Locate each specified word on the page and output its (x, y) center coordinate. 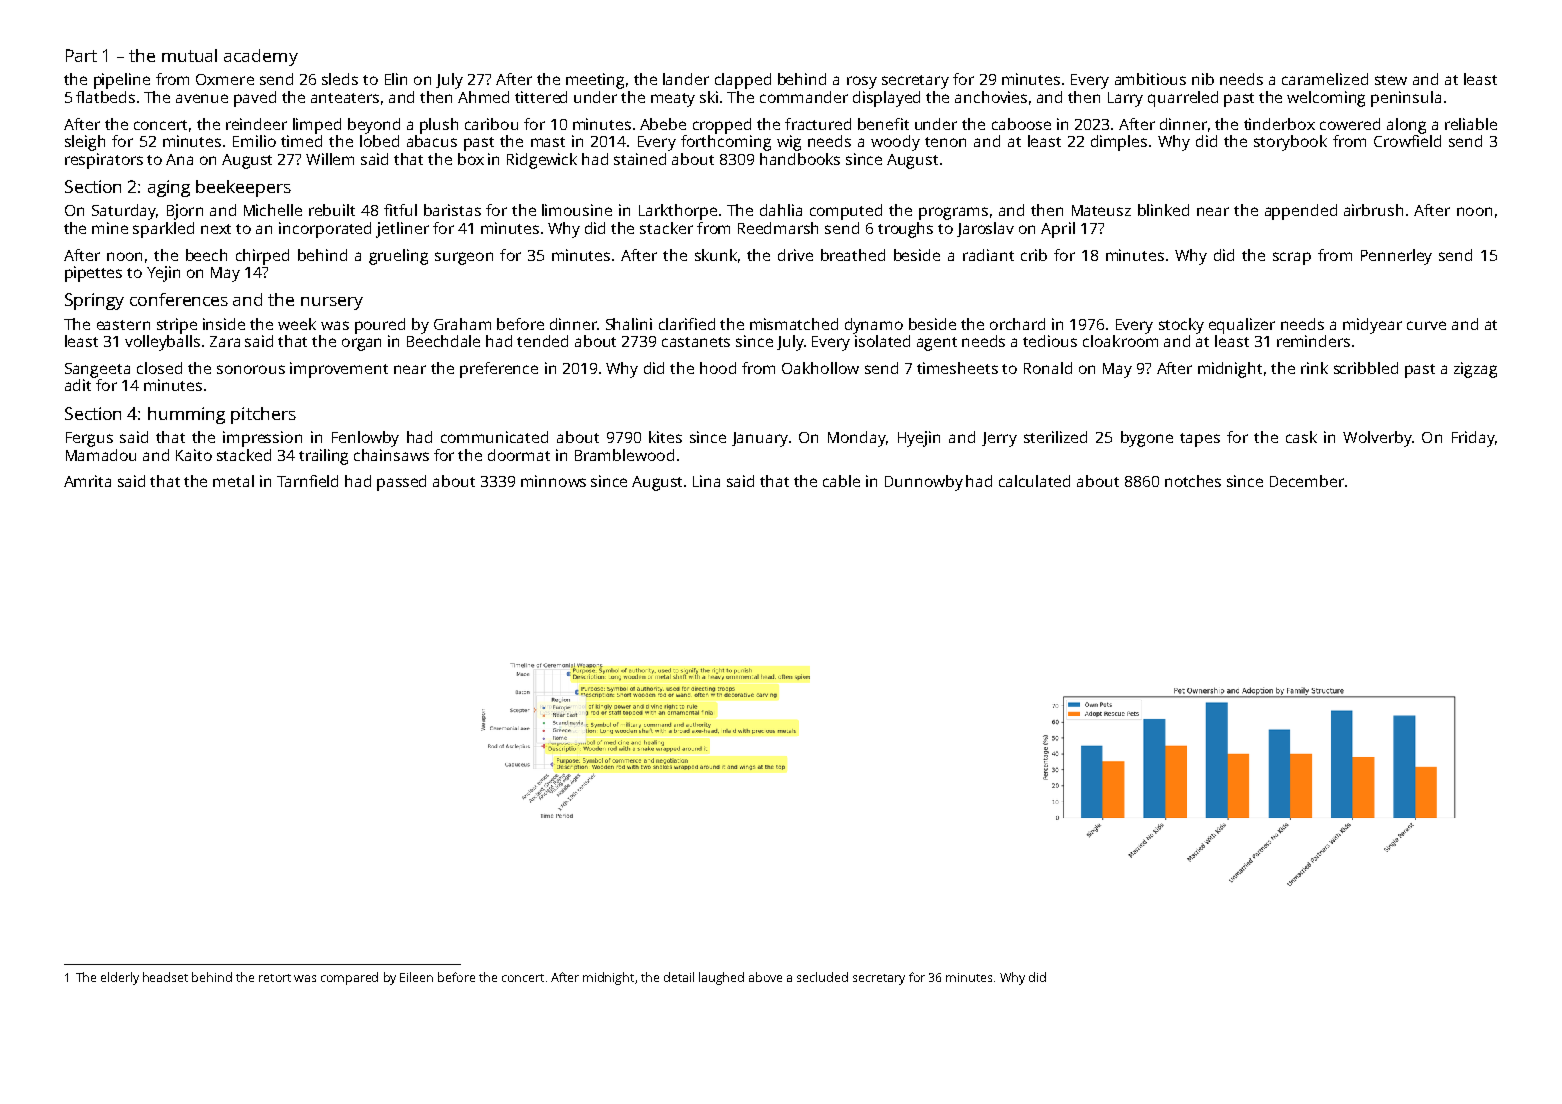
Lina (706, 481)
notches (1193, 481)
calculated (1034, 481)
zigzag (1475, 370)
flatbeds (105, 97)
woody (895, 143)
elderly (120, 978)
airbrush (1373, 210)
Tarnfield (307, 481)
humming (186, 415)
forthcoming (726, 143)
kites (665, 437)
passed (401, 483)
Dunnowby (924, 483)
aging (169, 188)
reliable (1471, 124)
